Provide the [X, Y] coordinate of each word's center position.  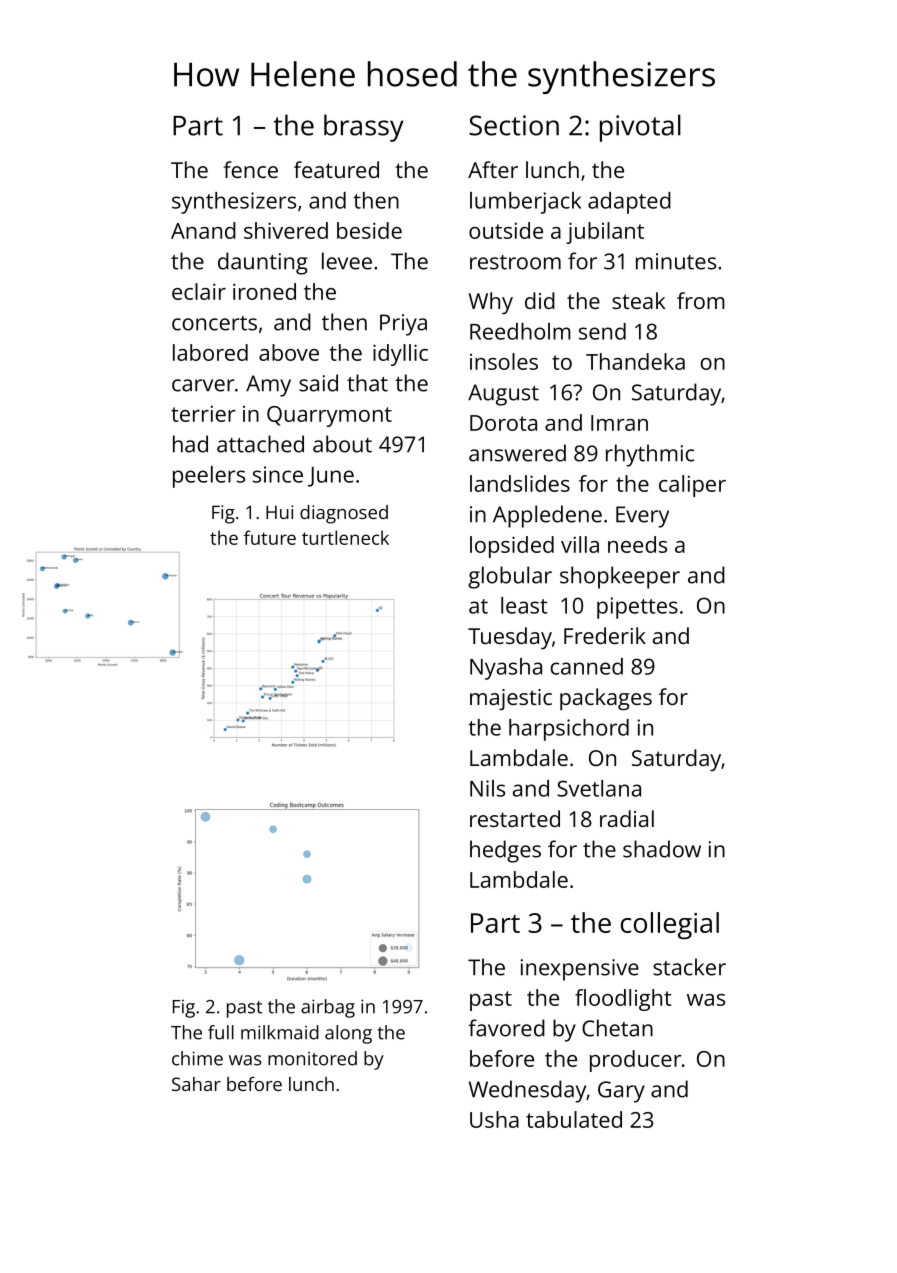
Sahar [196, 1084]
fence [250, 169]
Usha [494, 1119]
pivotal [640, 128]
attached [260, 444]
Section [514, 125]
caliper [692, 486]
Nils [487, 788]
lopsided [512, 547]
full [221, 1032]
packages [606, 699]
